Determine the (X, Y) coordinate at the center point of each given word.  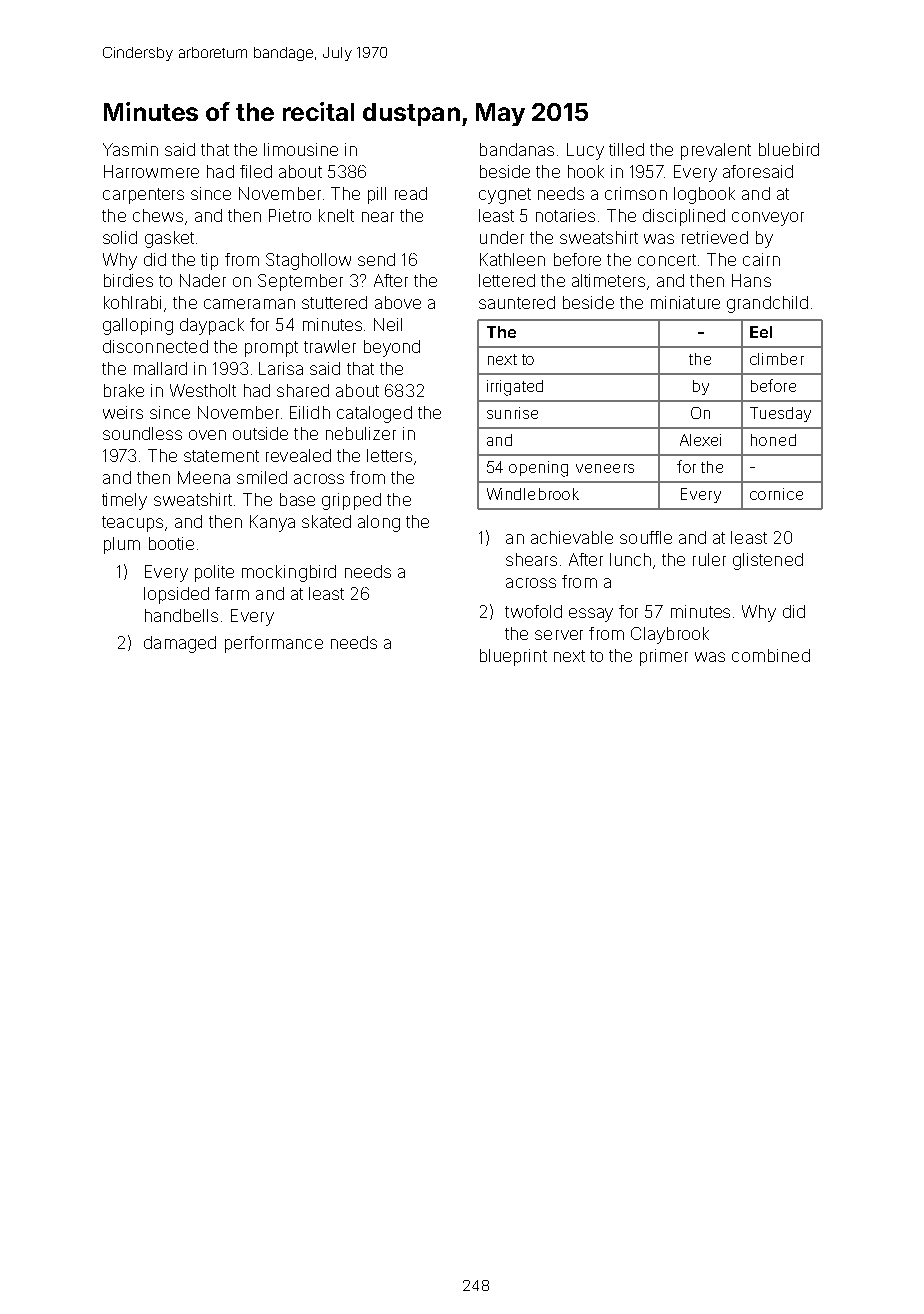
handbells (181, 615)
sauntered (517, 302)
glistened (768, 561)
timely (124, 501)
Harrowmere (151, 171)
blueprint (513, 657)
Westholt (203, 390)
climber (777, 359)
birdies (128, 280)
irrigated (515, 388)
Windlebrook (533, 494)
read (411, 193)
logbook (704, 195)
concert (667, 260)
